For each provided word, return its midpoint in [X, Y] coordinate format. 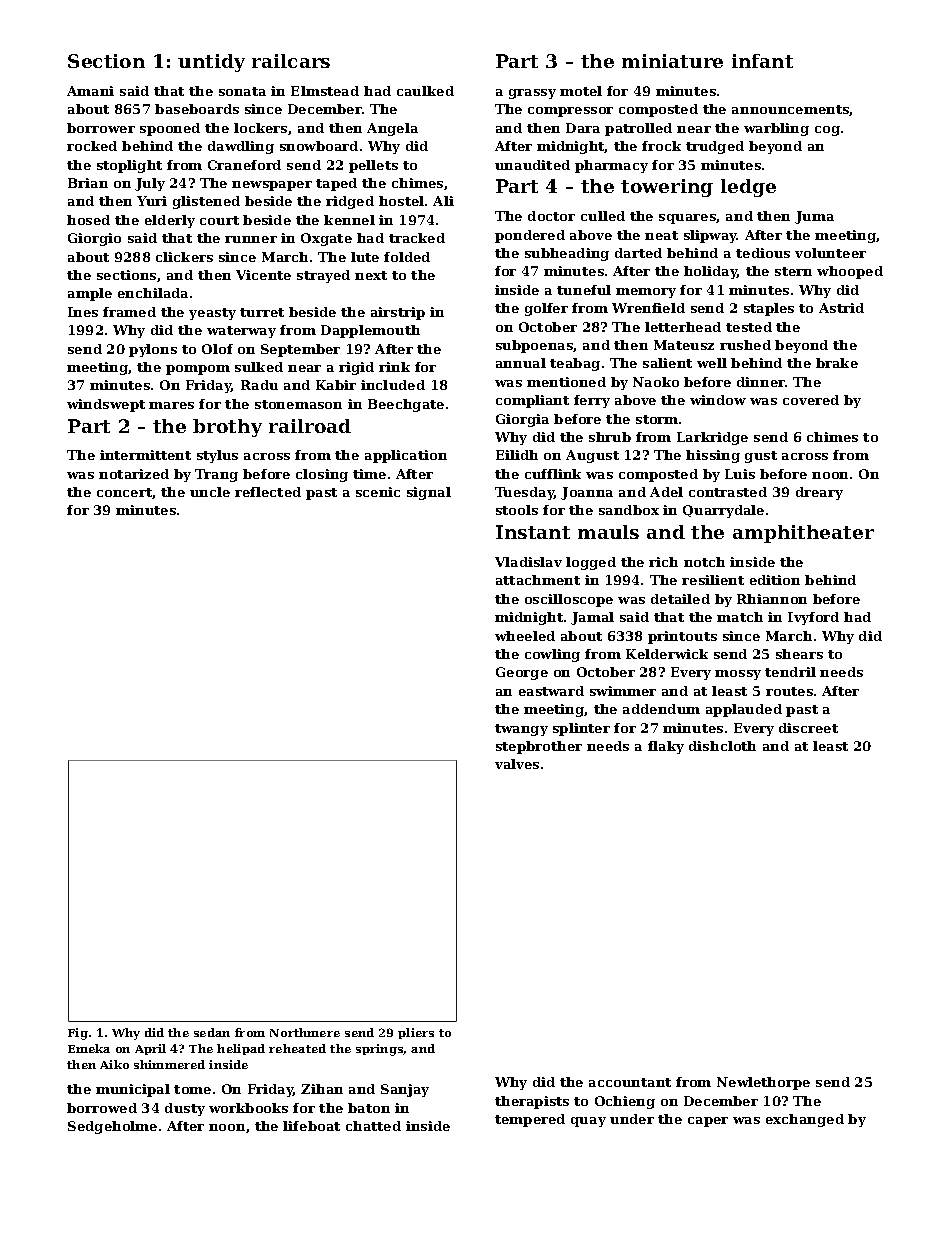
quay [588, 1122]
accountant [630, 1082]
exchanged [805, 1120]
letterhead [683, 327]
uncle [210, 492]
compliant [532, 401]
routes [789, 691]
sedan [212, 1032]
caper [708, 1122]
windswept [106, 405]
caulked [425, 91]
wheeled [525, 636]
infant [762, 61]
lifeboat [311, 1126]
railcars [291, 61]
